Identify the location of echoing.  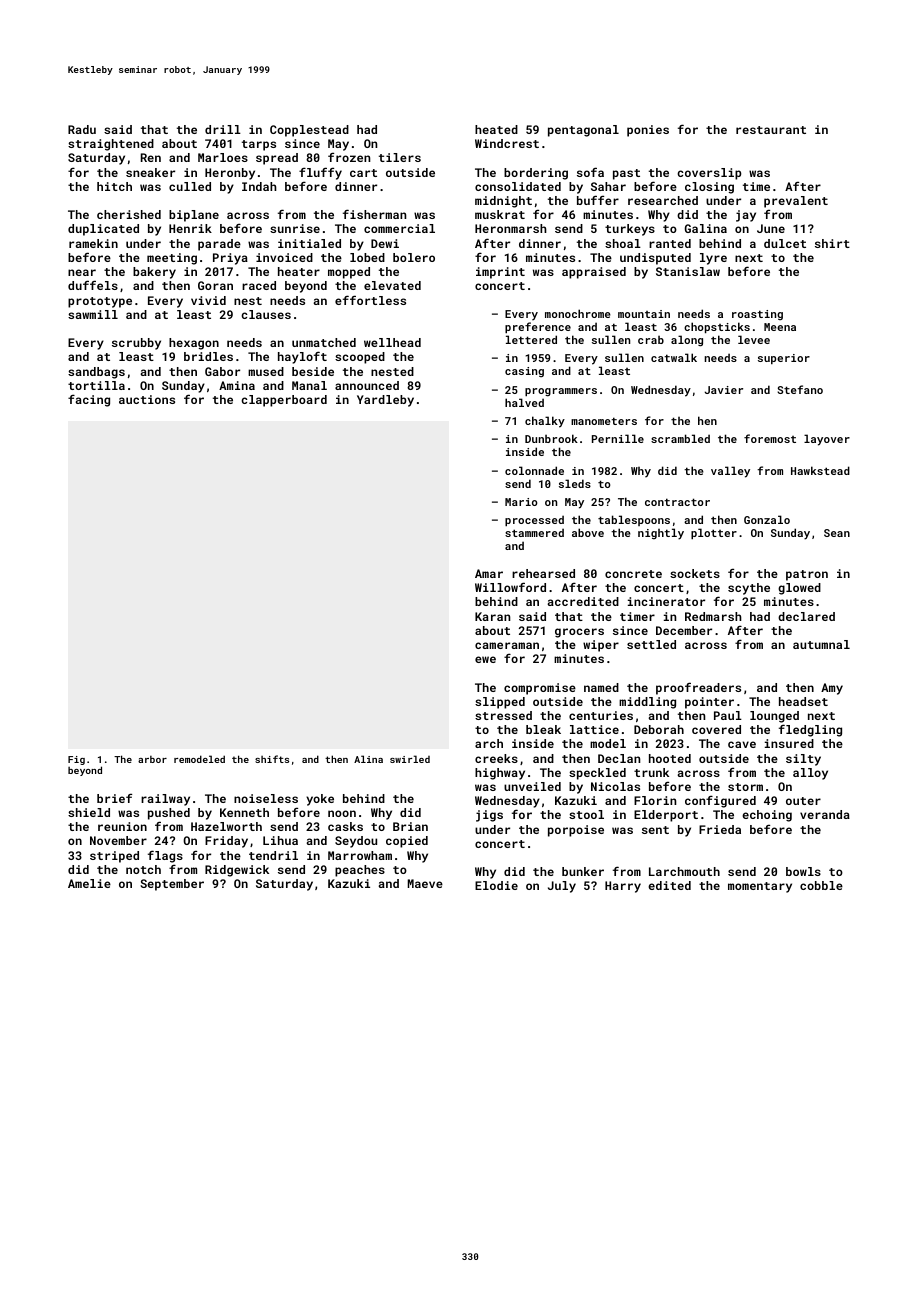
(767, 816).
